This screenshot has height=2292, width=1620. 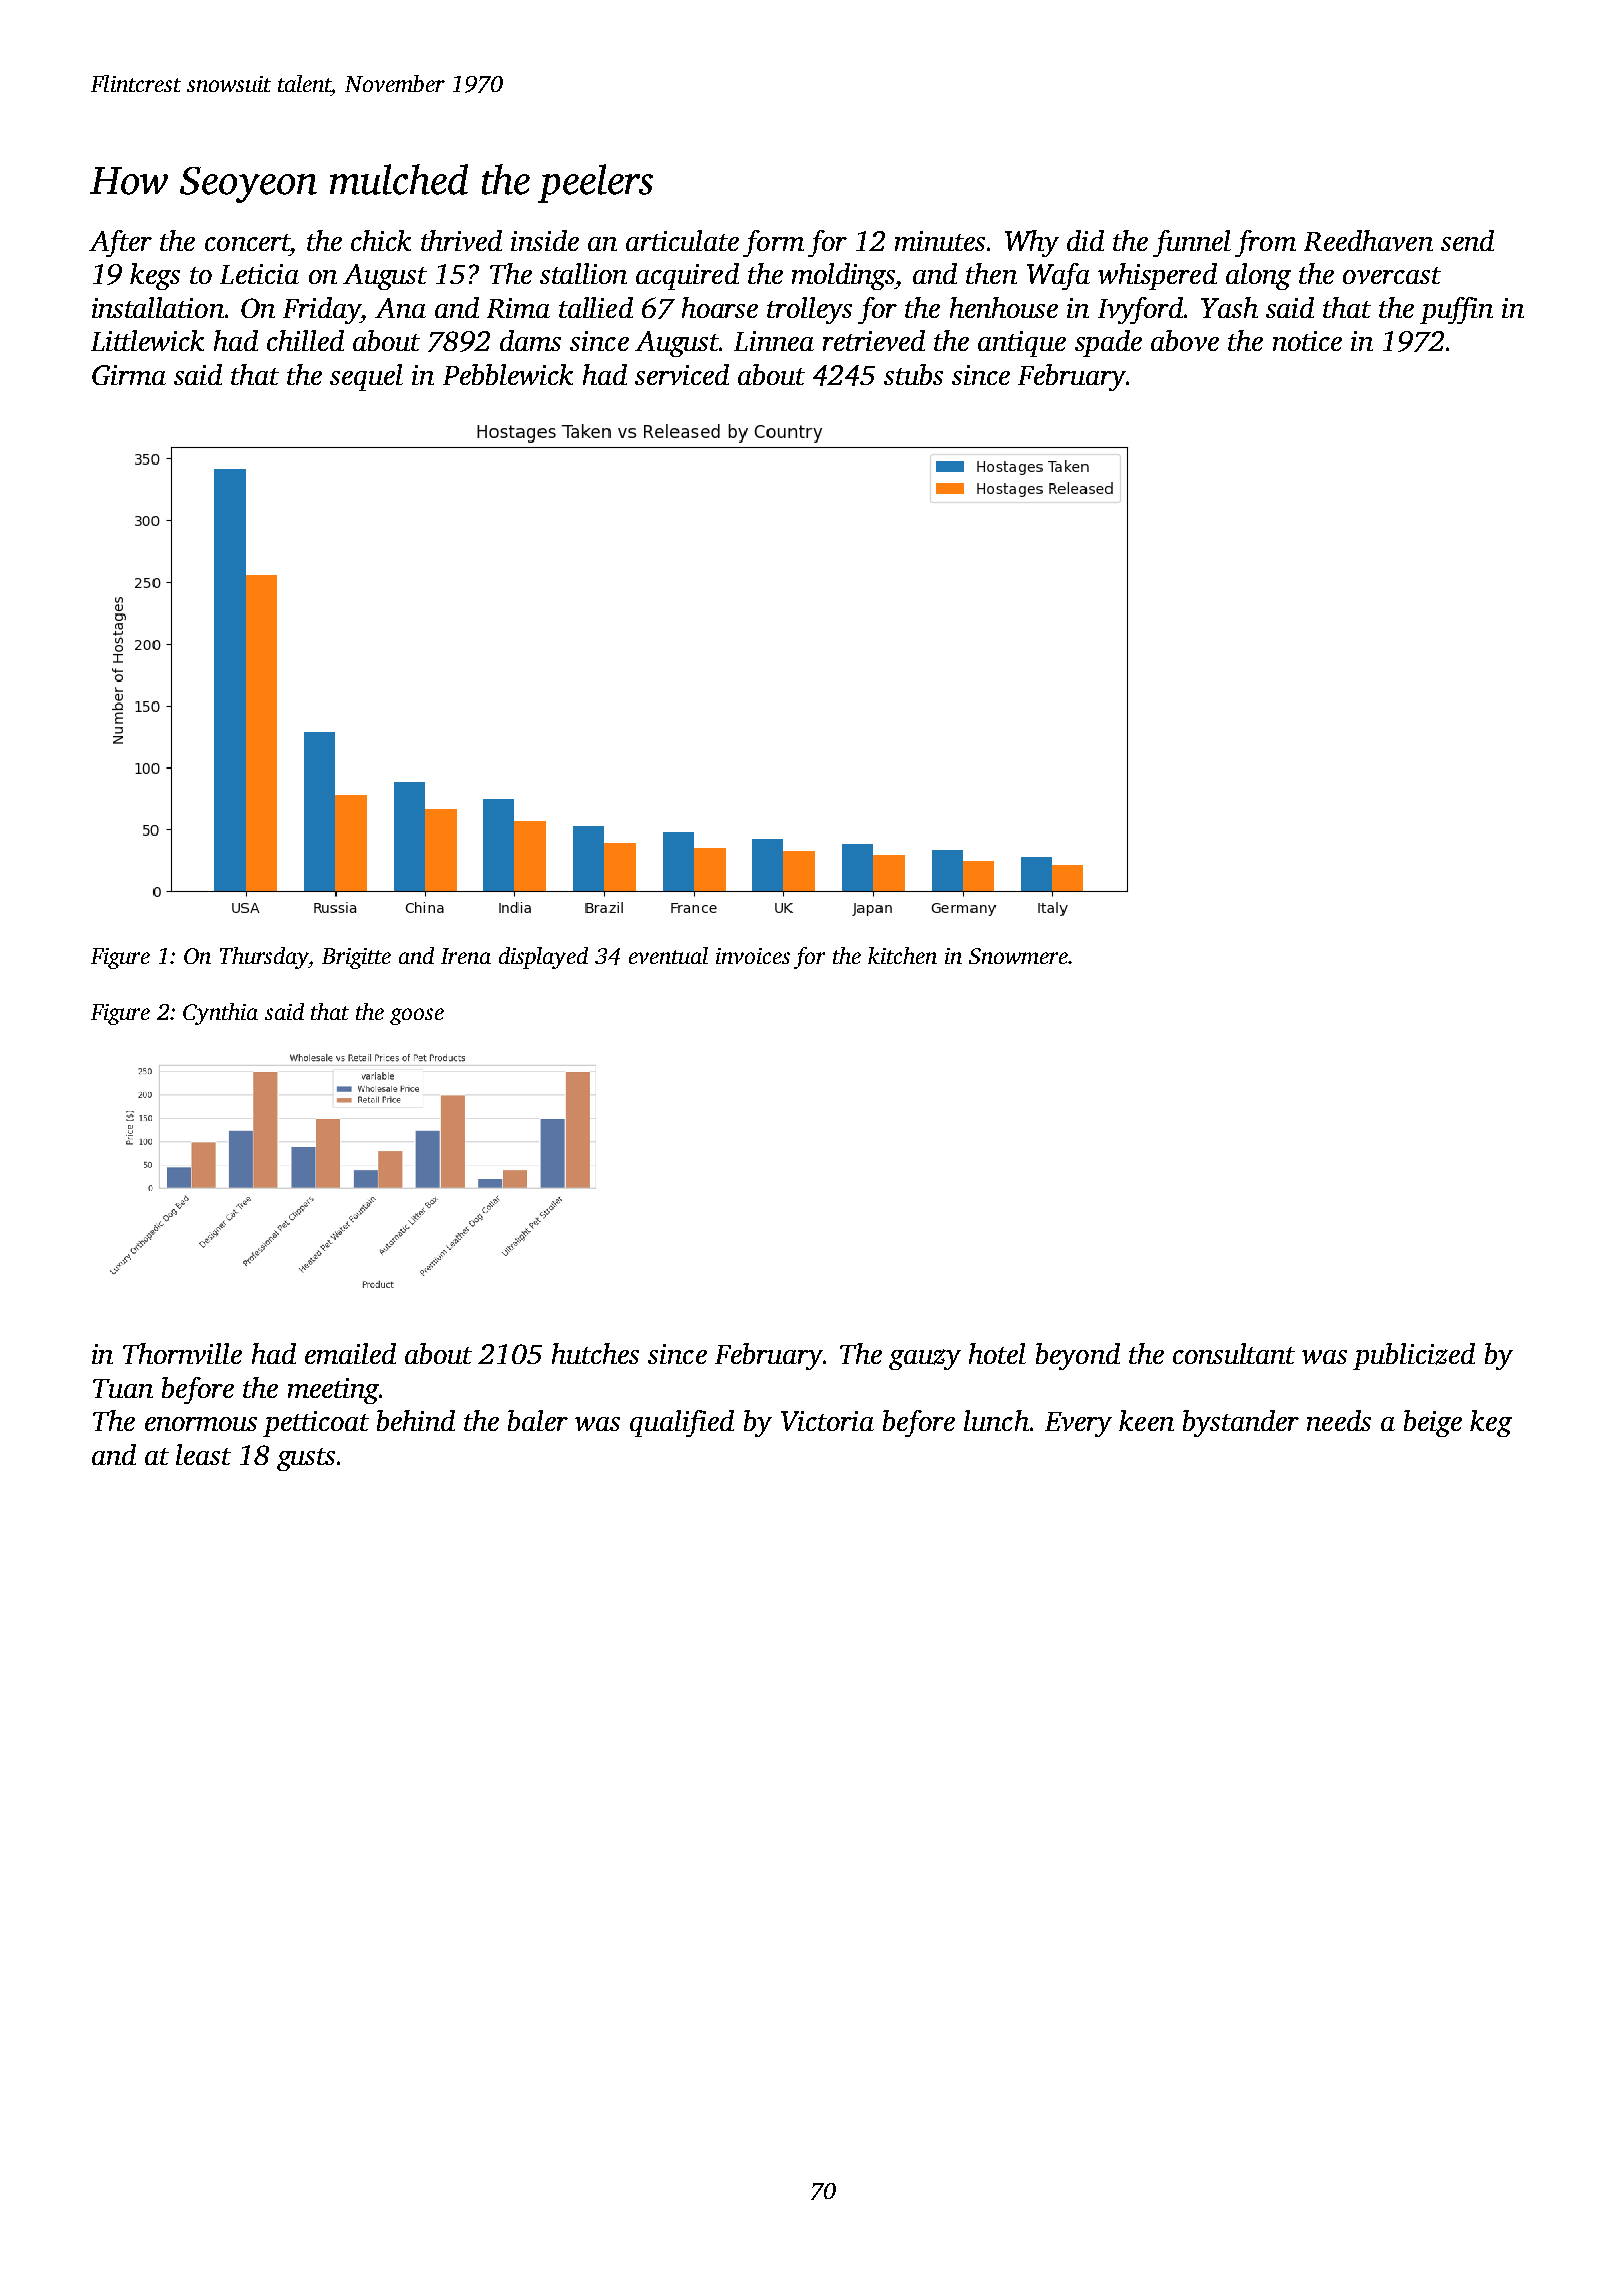 What do you see at coordinates (1192, 243) in the screenshot?
I see `funnel` at bounding box center [1192, 243].
